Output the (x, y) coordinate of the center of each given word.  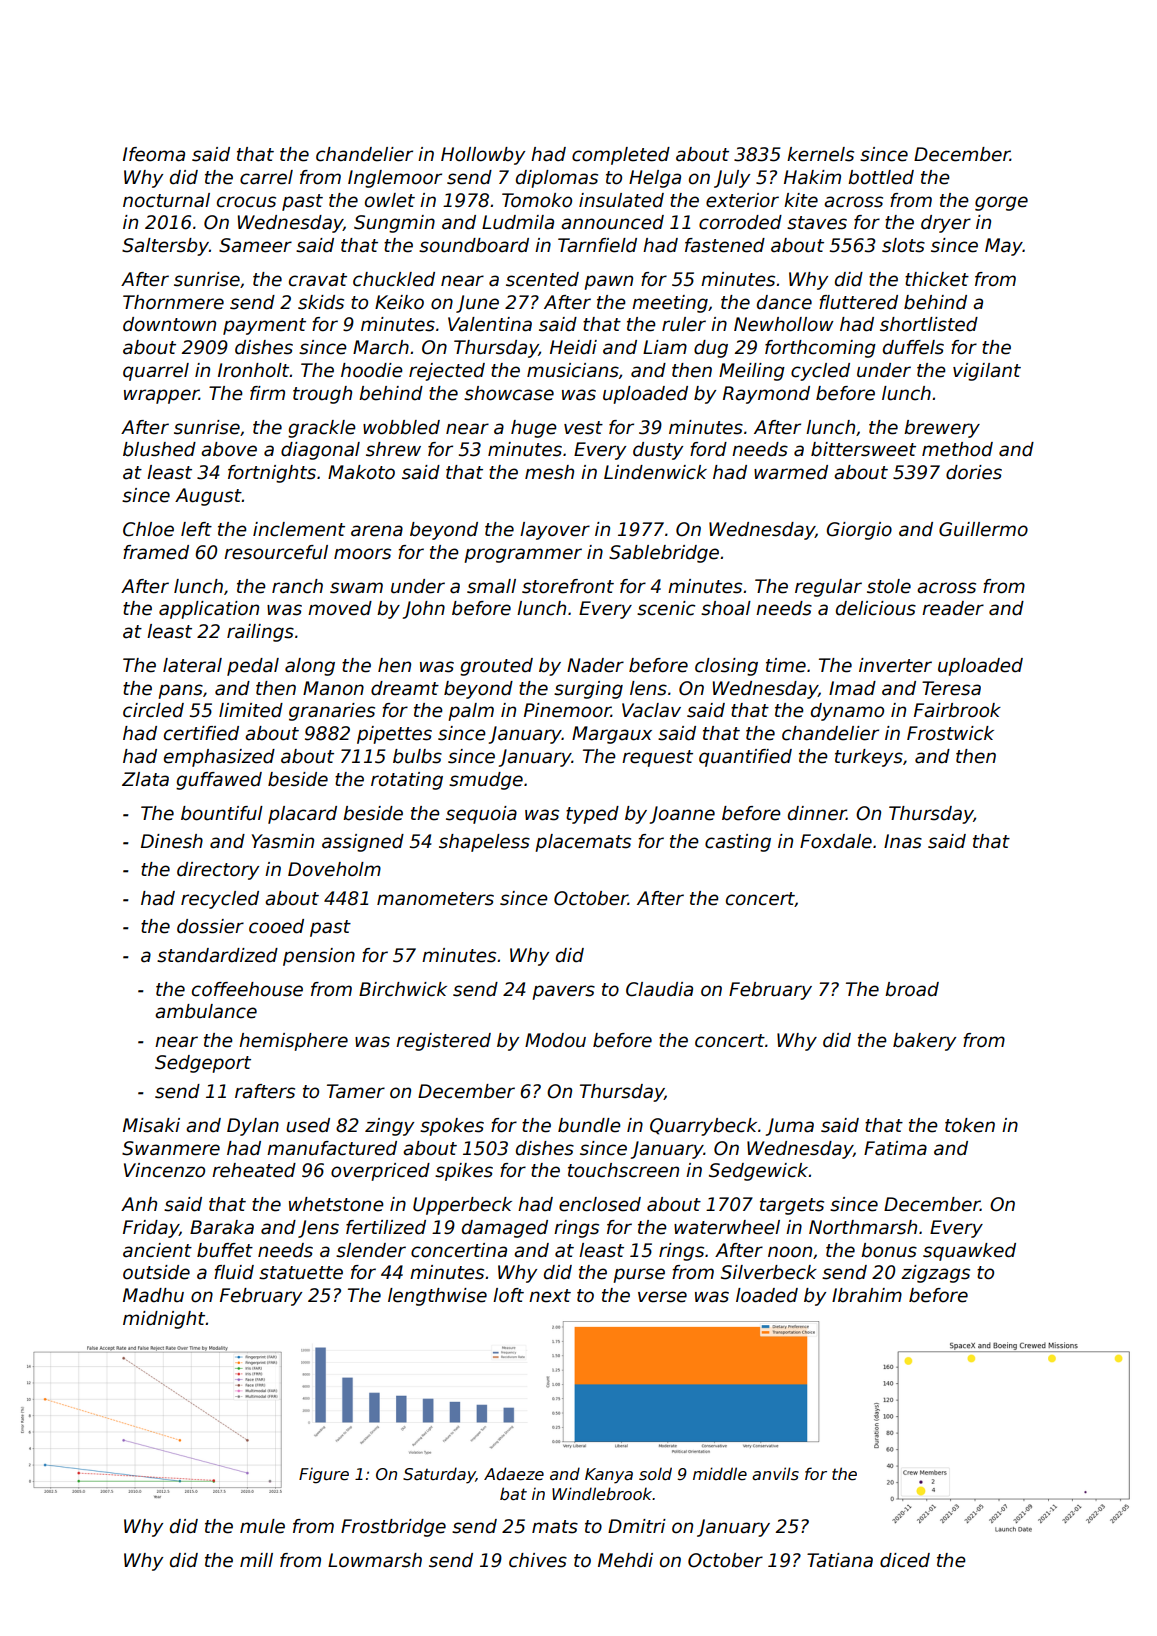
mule (262, 1526)
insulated (621, 200)
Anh (139, 1204)
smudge (486, 781)
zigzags (935, 1274)
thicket (937, 279)
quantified (745, 758)
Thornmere (173, 302)
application (209, 610)
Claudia (659, 989)
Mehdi (625, 1560)
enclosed (600, 1204)
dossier (210, 926)
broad (912, 989)
